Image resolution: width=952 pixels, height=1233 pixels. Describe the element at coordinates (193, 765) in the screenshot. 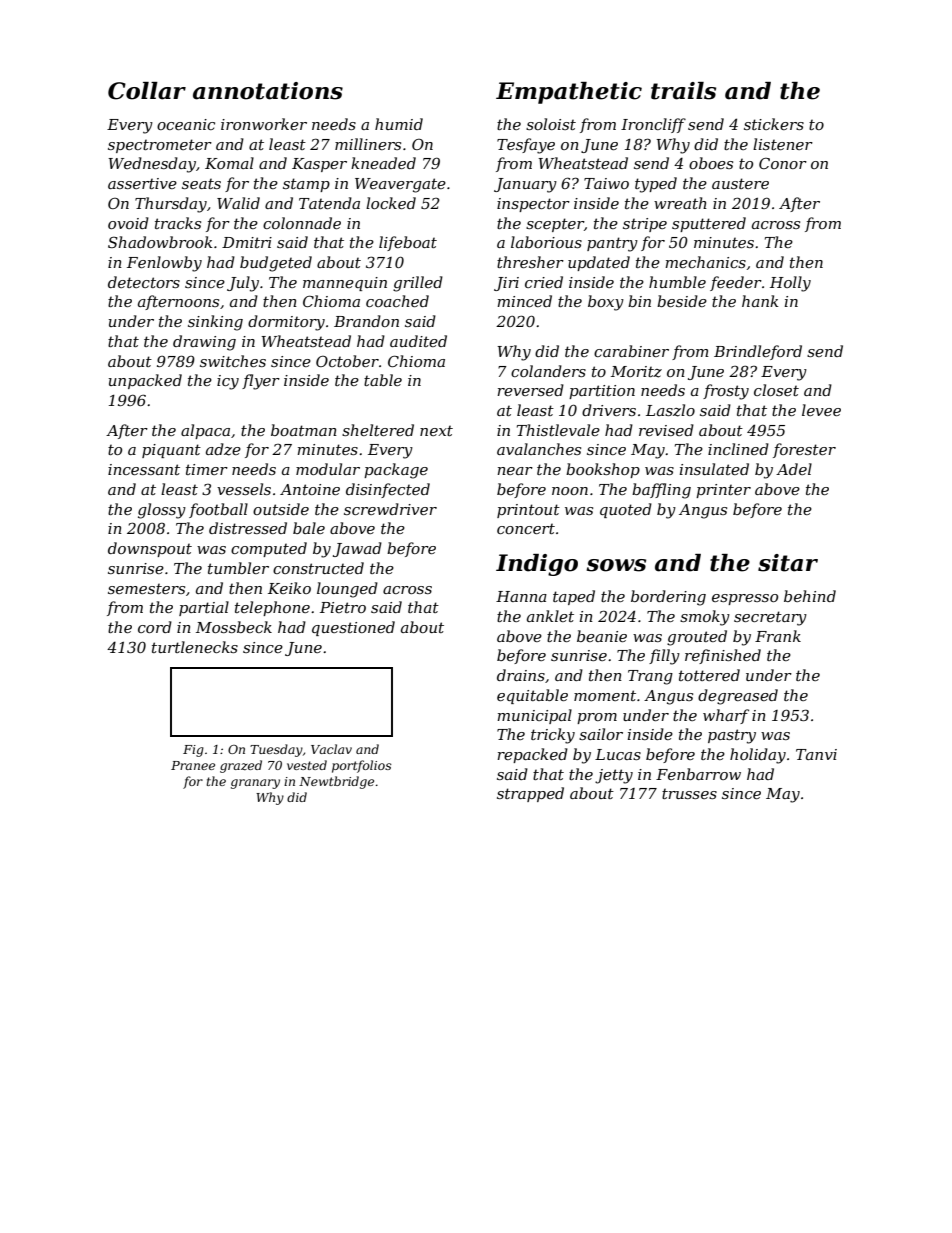

I see `Pranee` at that location.
